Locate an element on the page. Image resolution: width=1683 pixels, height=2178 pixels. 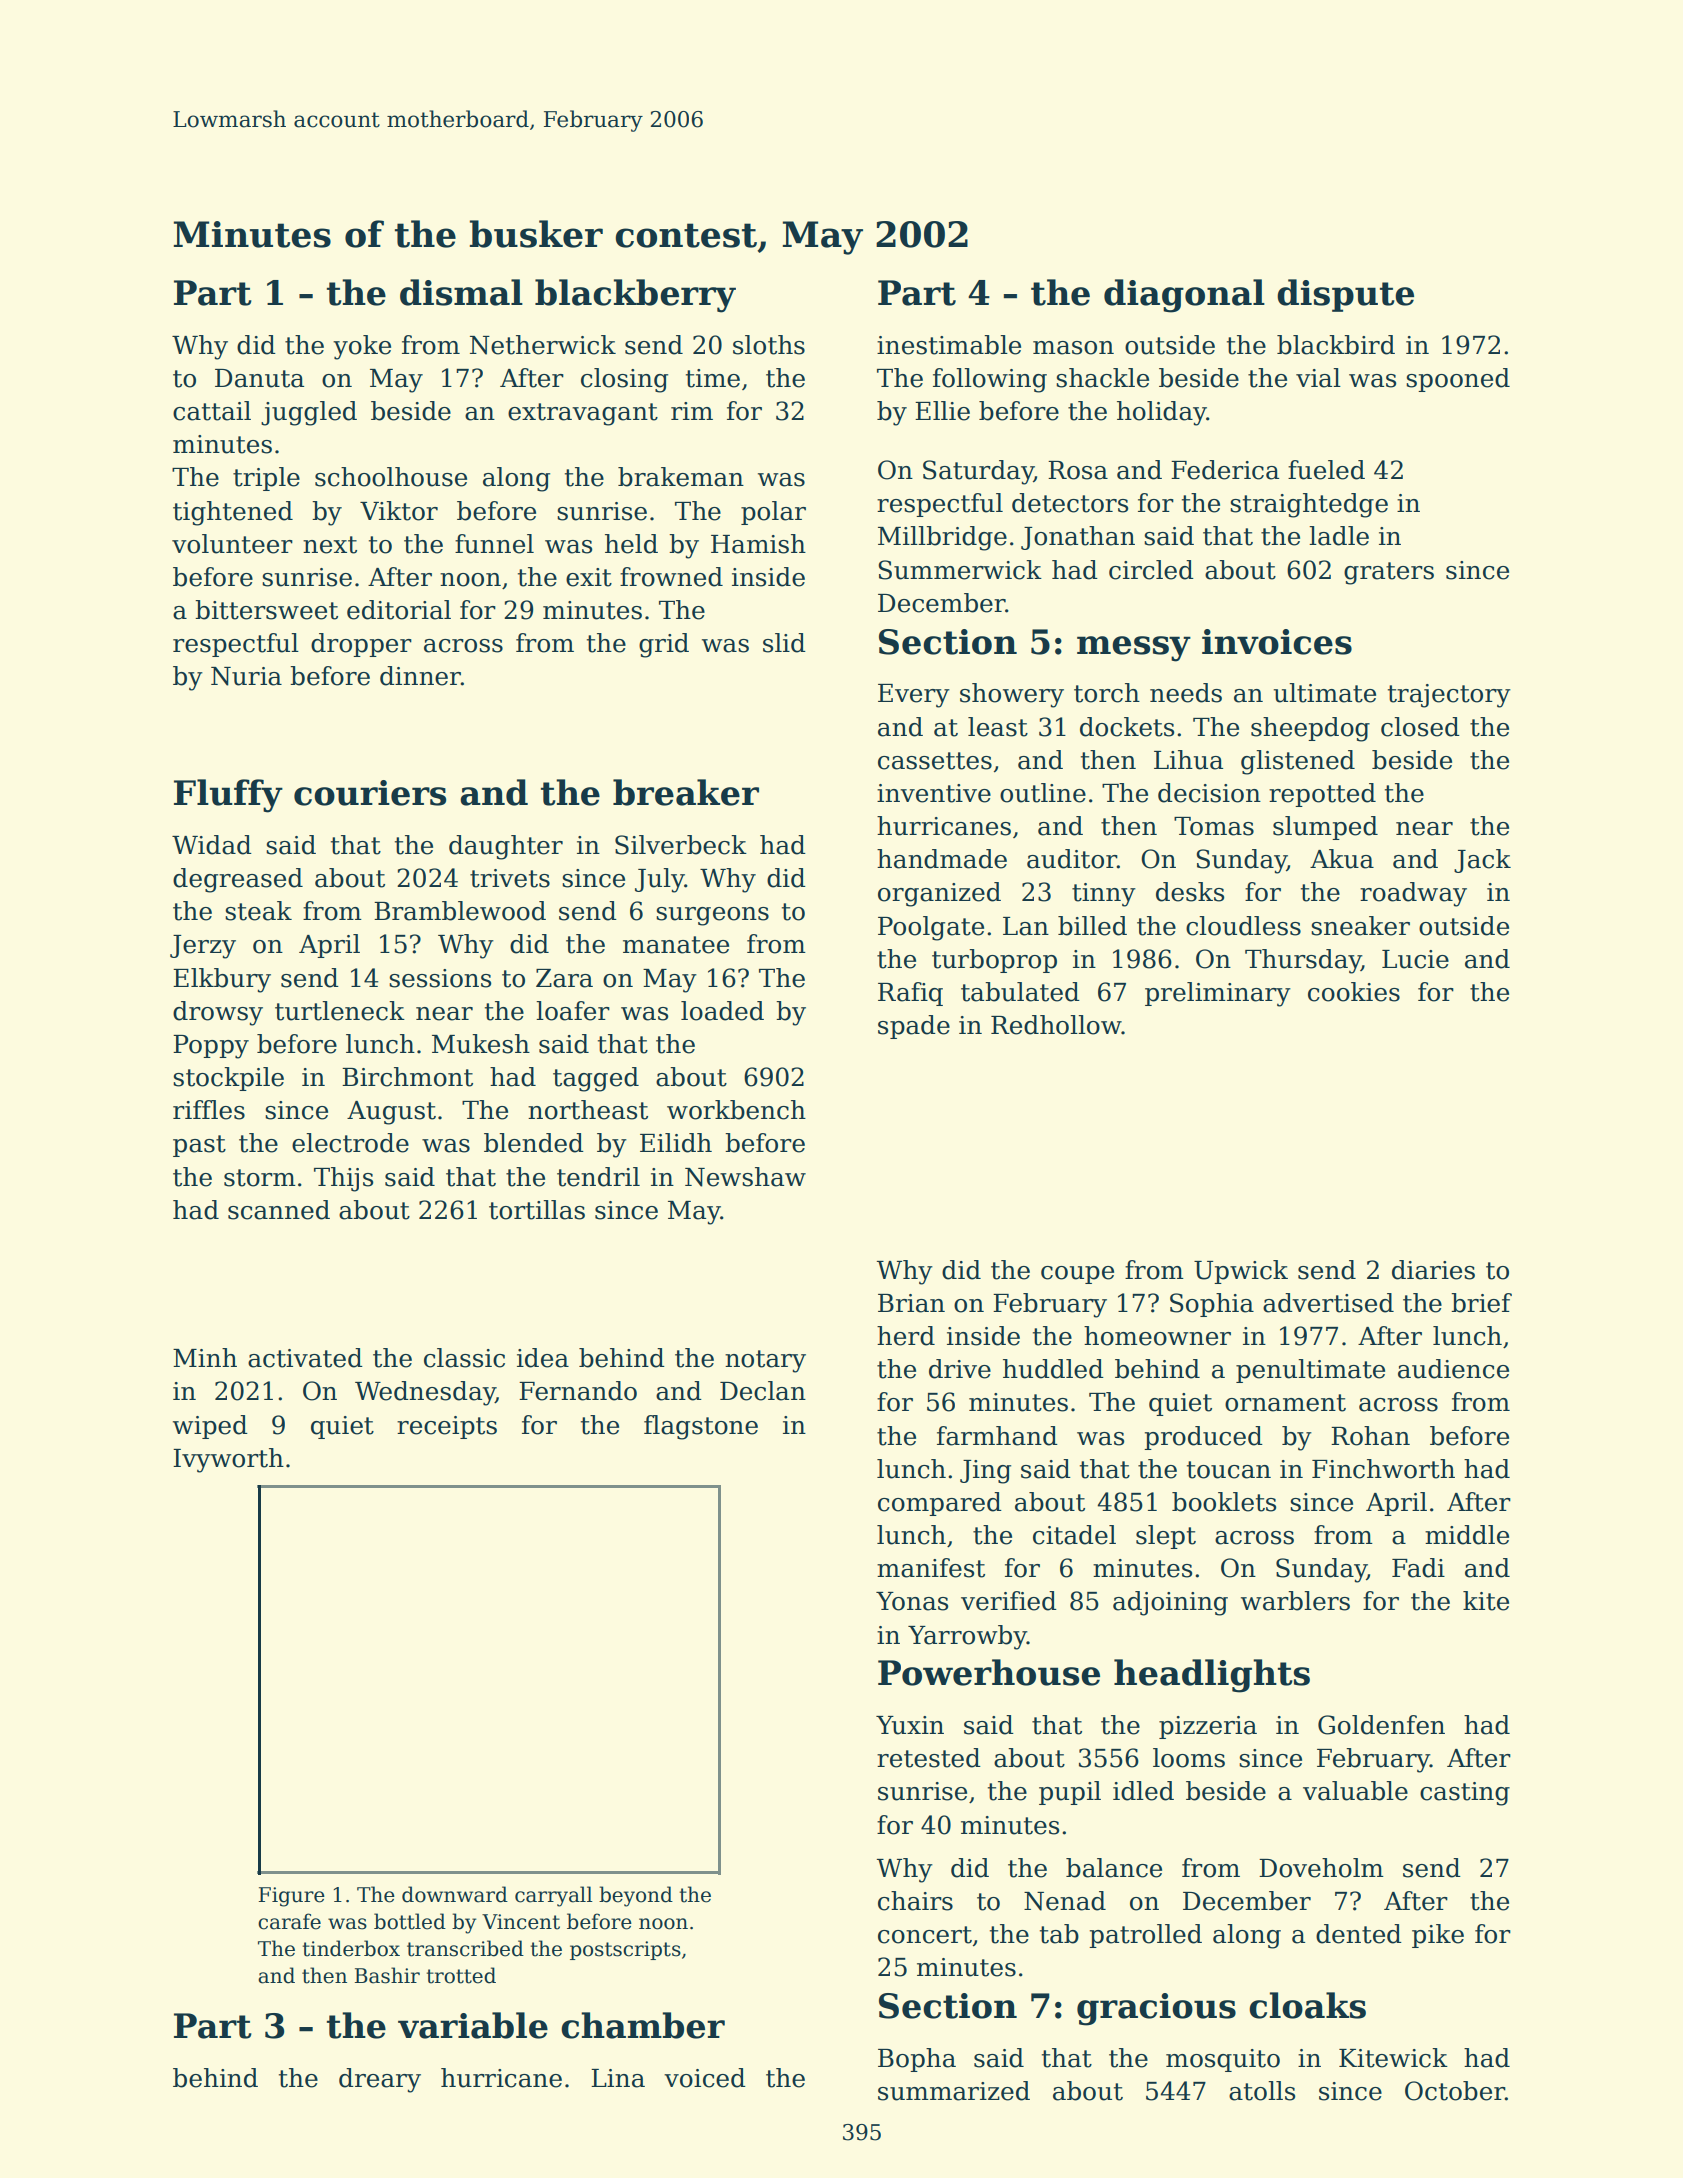
dropper is located at coordinates (361, 645).
